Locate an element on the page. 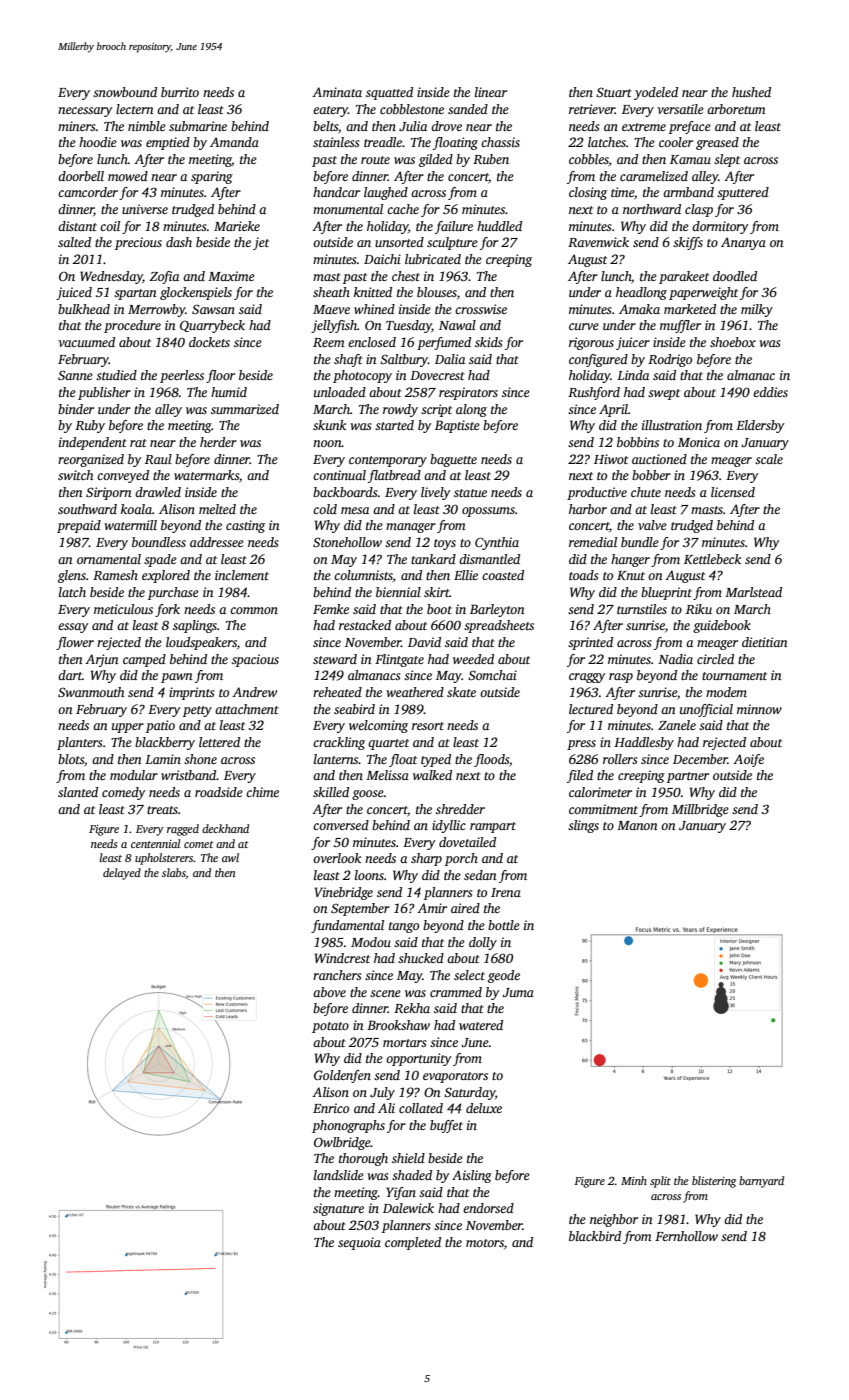 This image has height=1400, width=849. slabs is located at coordinates (174, 873).
